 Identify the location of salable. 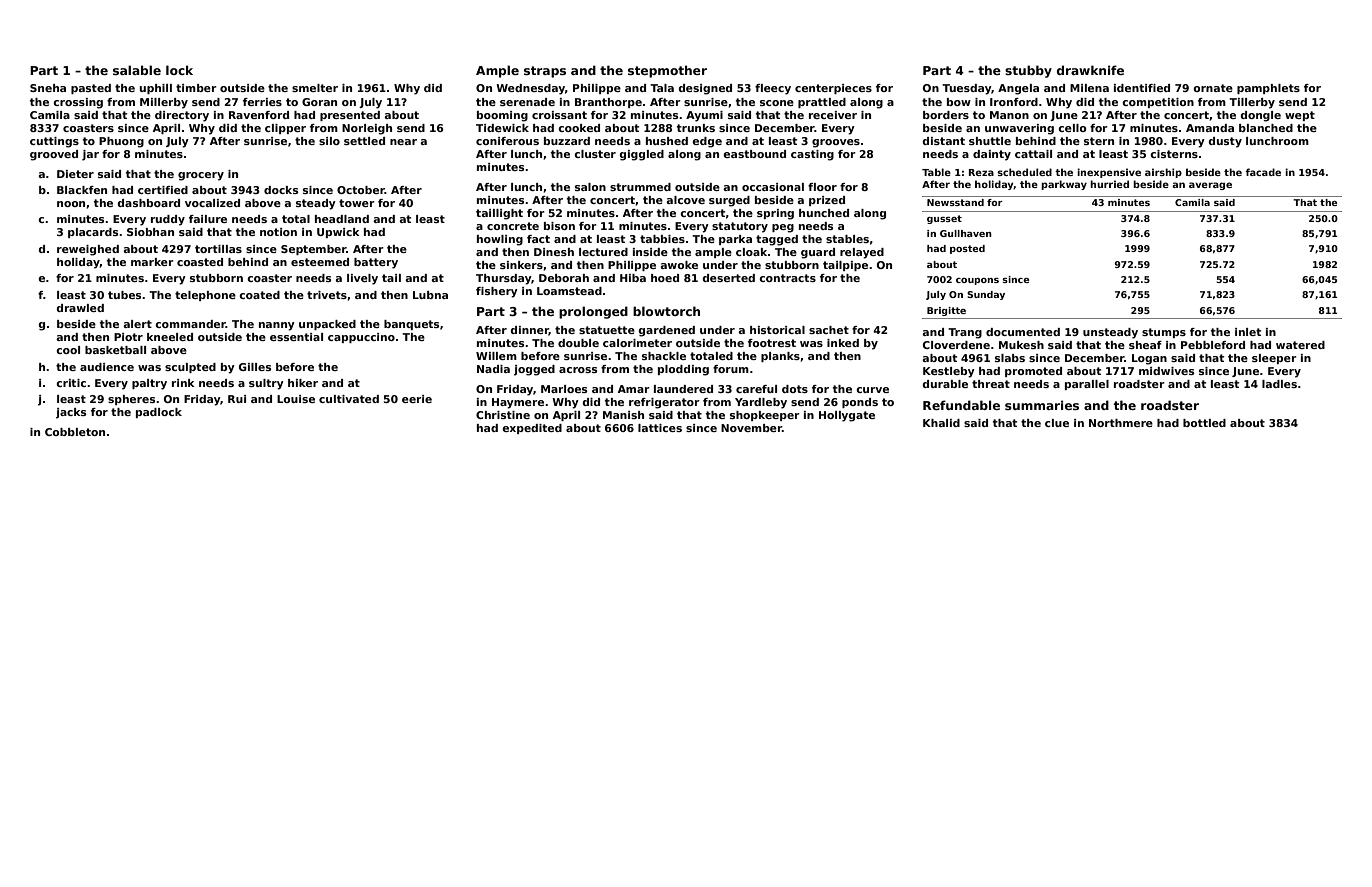
(137, 70).
